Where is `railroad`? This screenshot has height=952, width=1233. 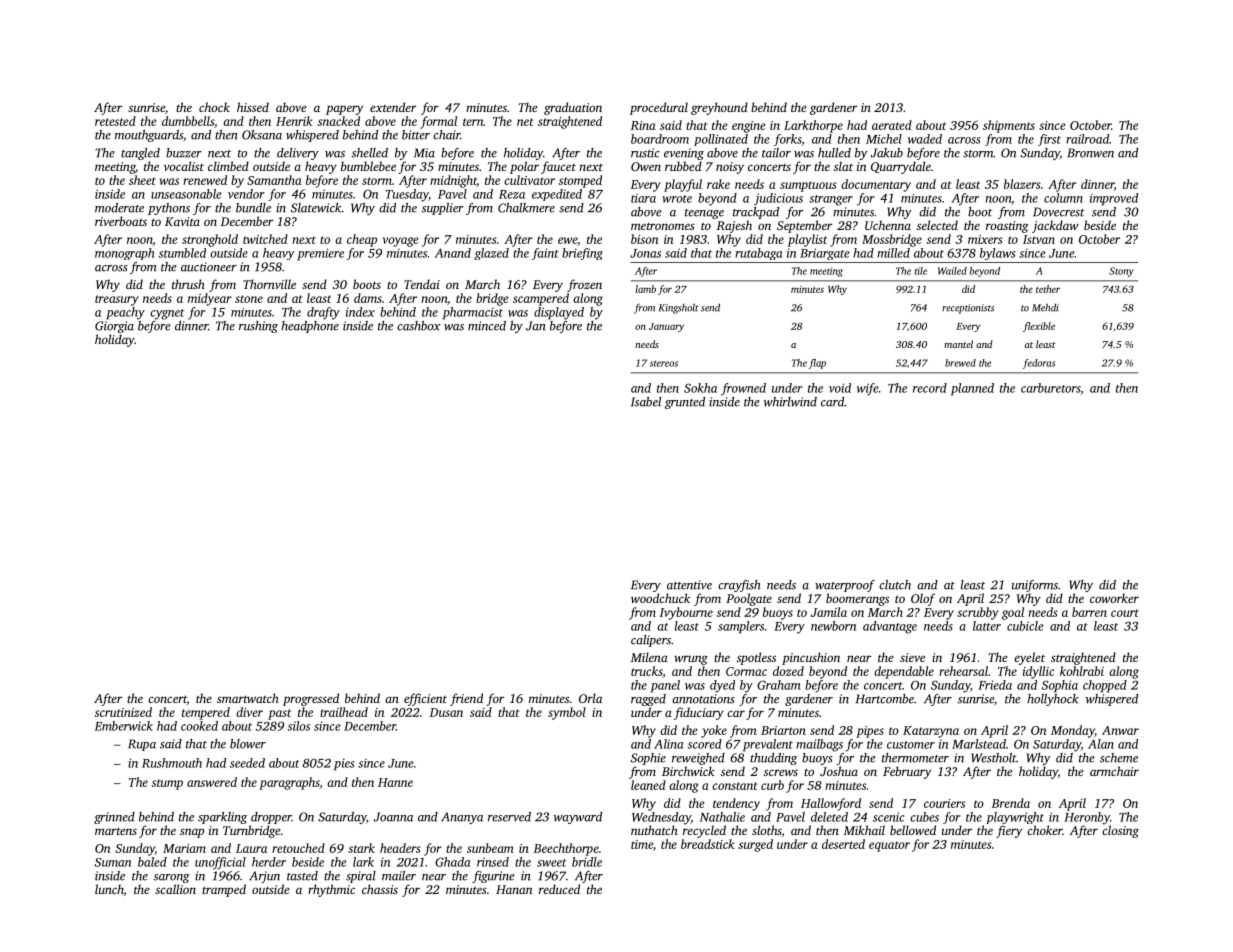 railroad is located at coordinates (1087, 139).
